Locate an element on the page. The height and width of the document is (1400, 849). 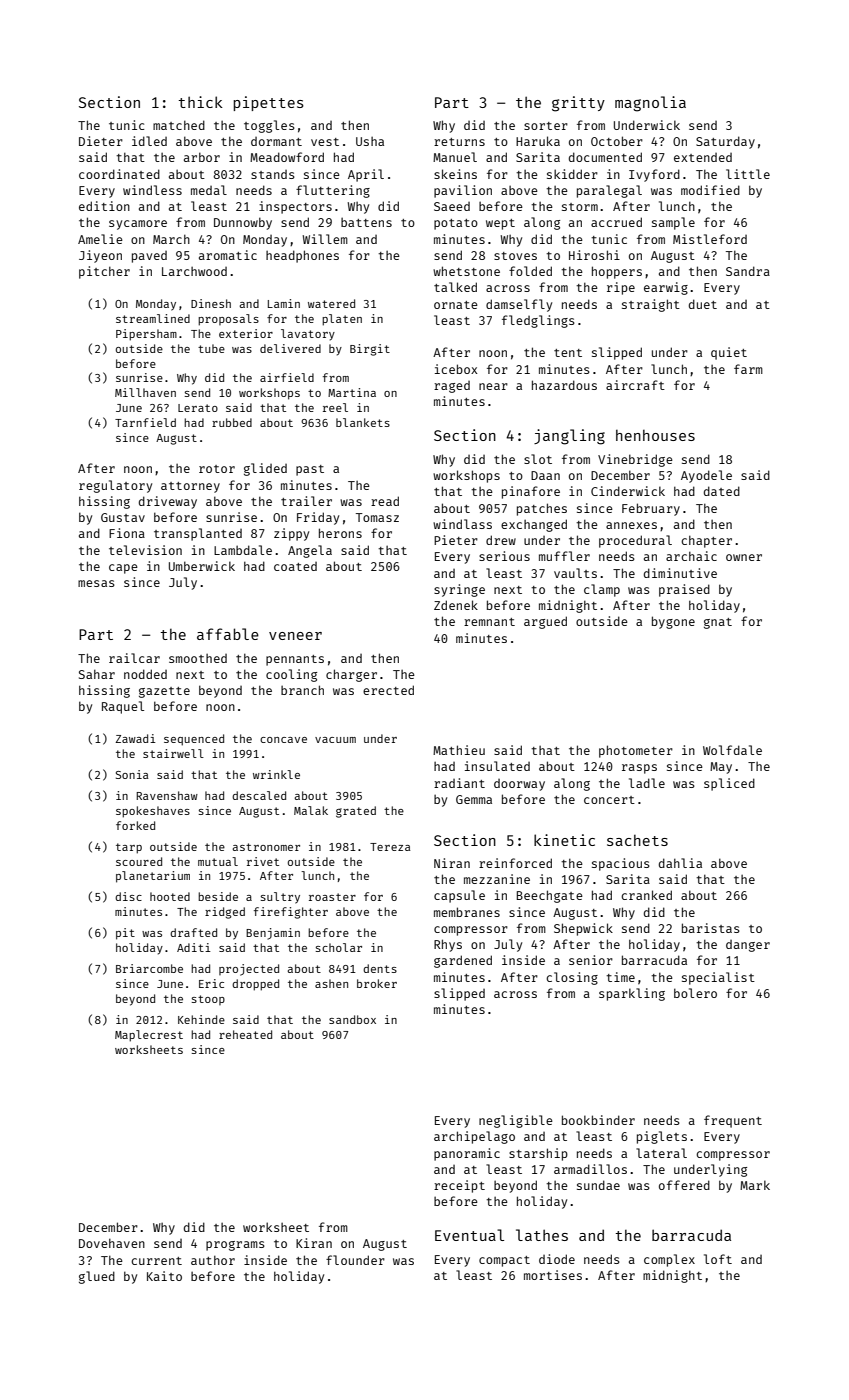
Wolfdale is located at coordinates (732, 750).
